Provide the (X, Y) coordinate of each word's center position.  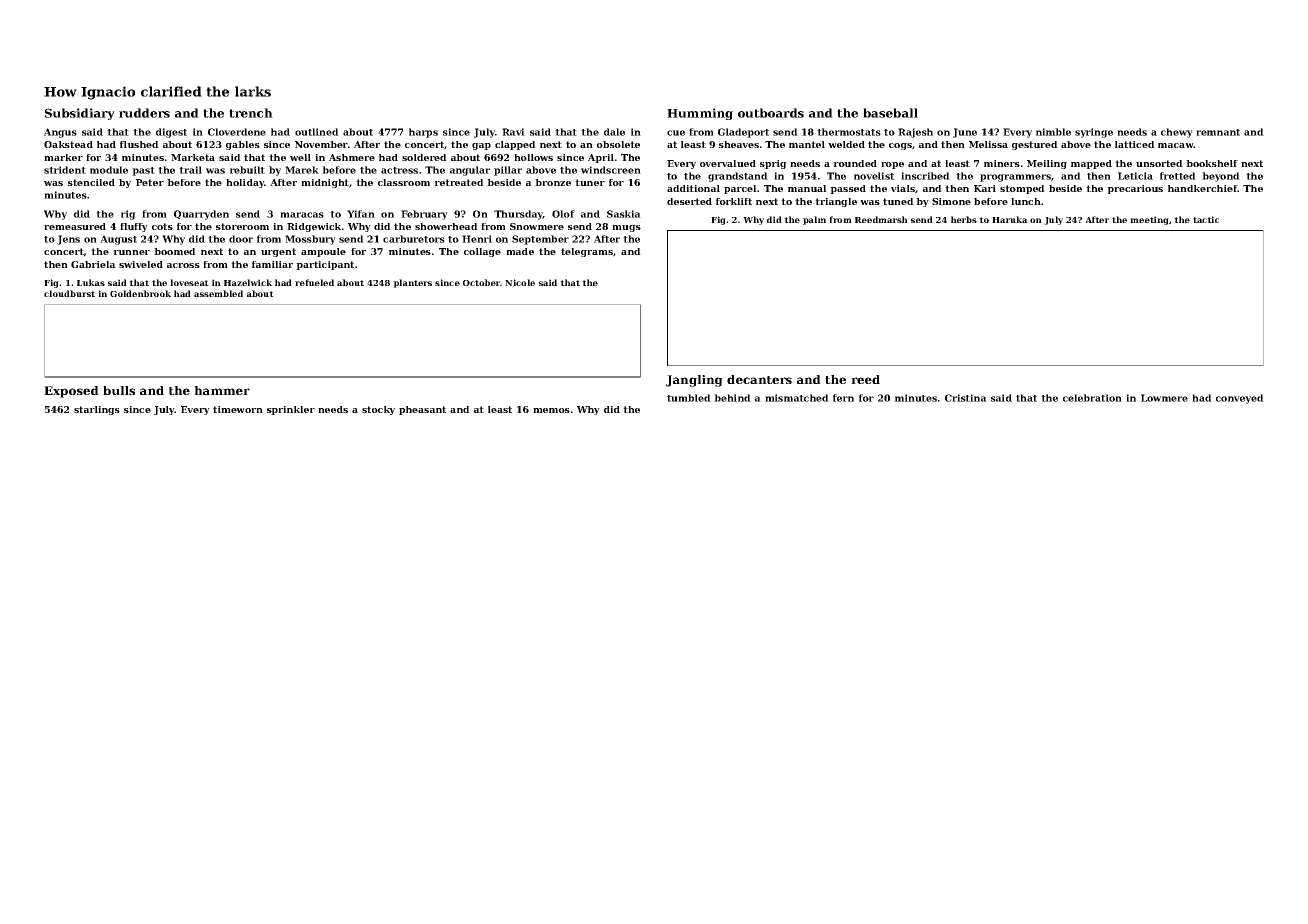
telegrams (587, 252)
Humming (700, 114)
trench (251, 113)
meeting (1149, 220)
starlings (97, 410)
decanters (759, 379)
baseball (890, 113)
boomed (175, 251)
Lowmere (1164, 398)
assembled (218, 293)
